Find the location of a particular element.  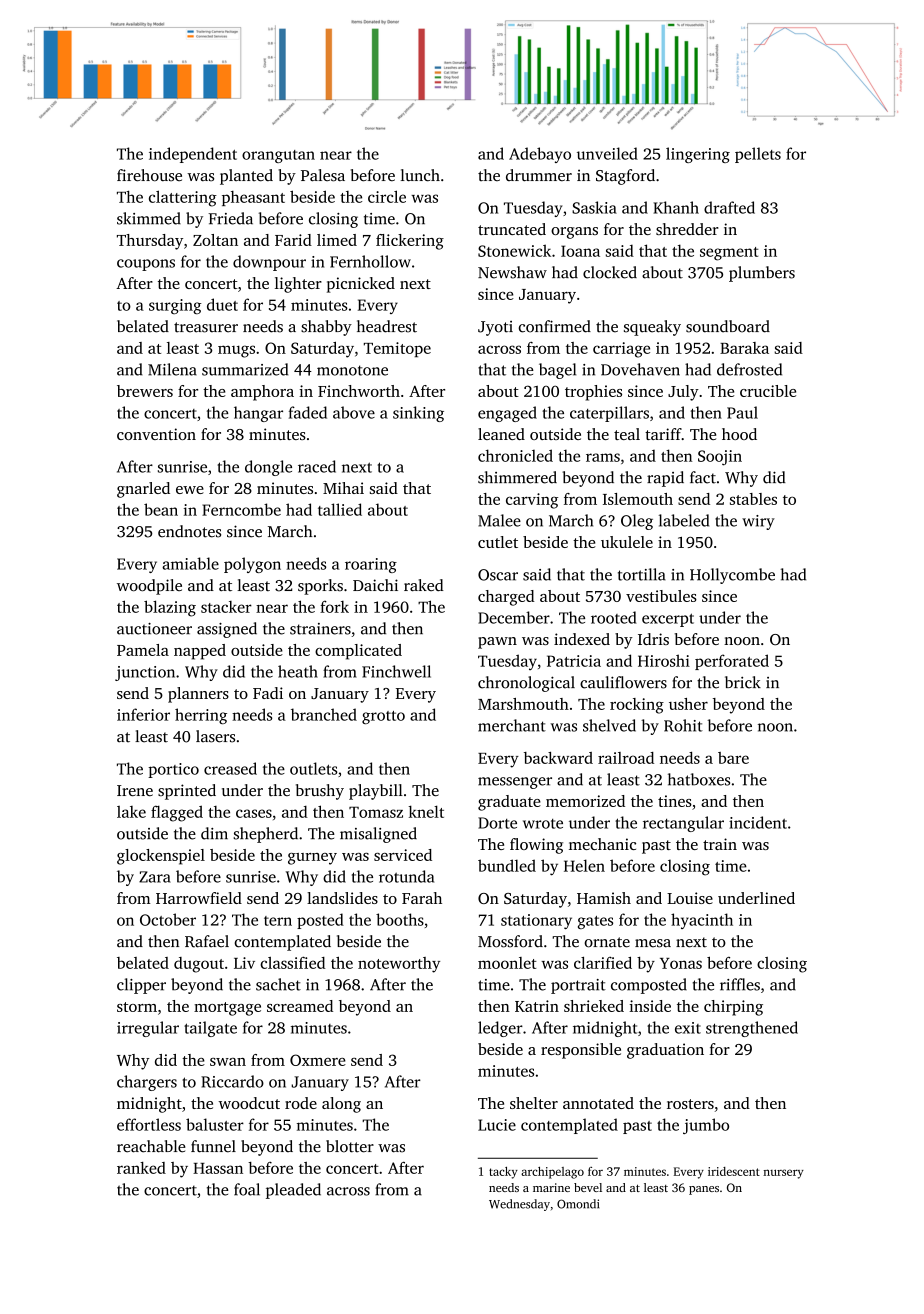

drafted is located at coordinates (729, 207).
